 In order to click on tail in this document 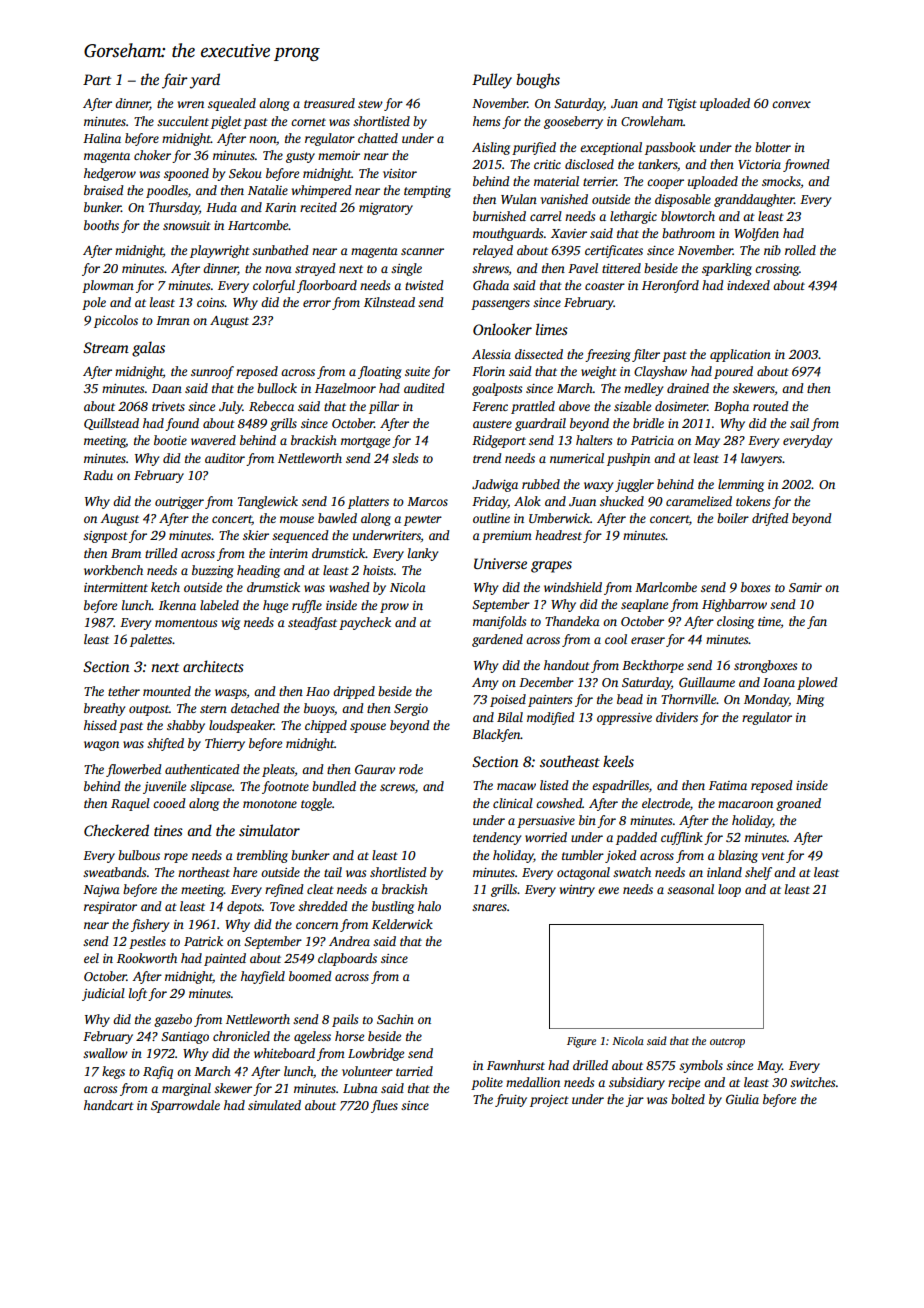, I will do `click(333, 872)`.
